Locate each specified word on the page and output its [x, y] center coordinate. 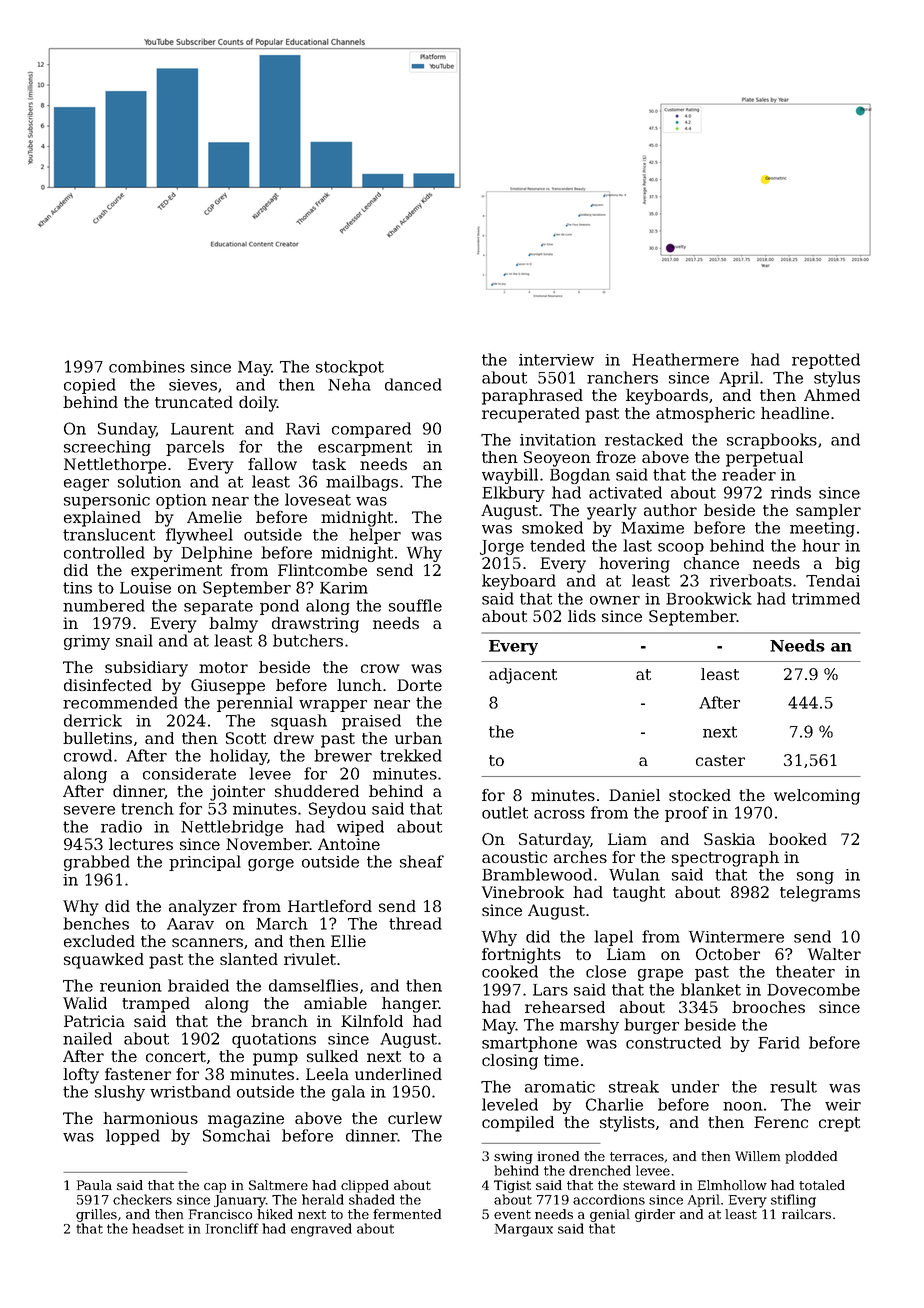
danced [413, 384]
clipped [365, 1186]
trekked [411, 755]
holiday [239, 757]
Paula [94, 1185]
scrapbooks [772, 441]
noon [743, 1106]
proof [687, 814]
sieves [193, 385]
